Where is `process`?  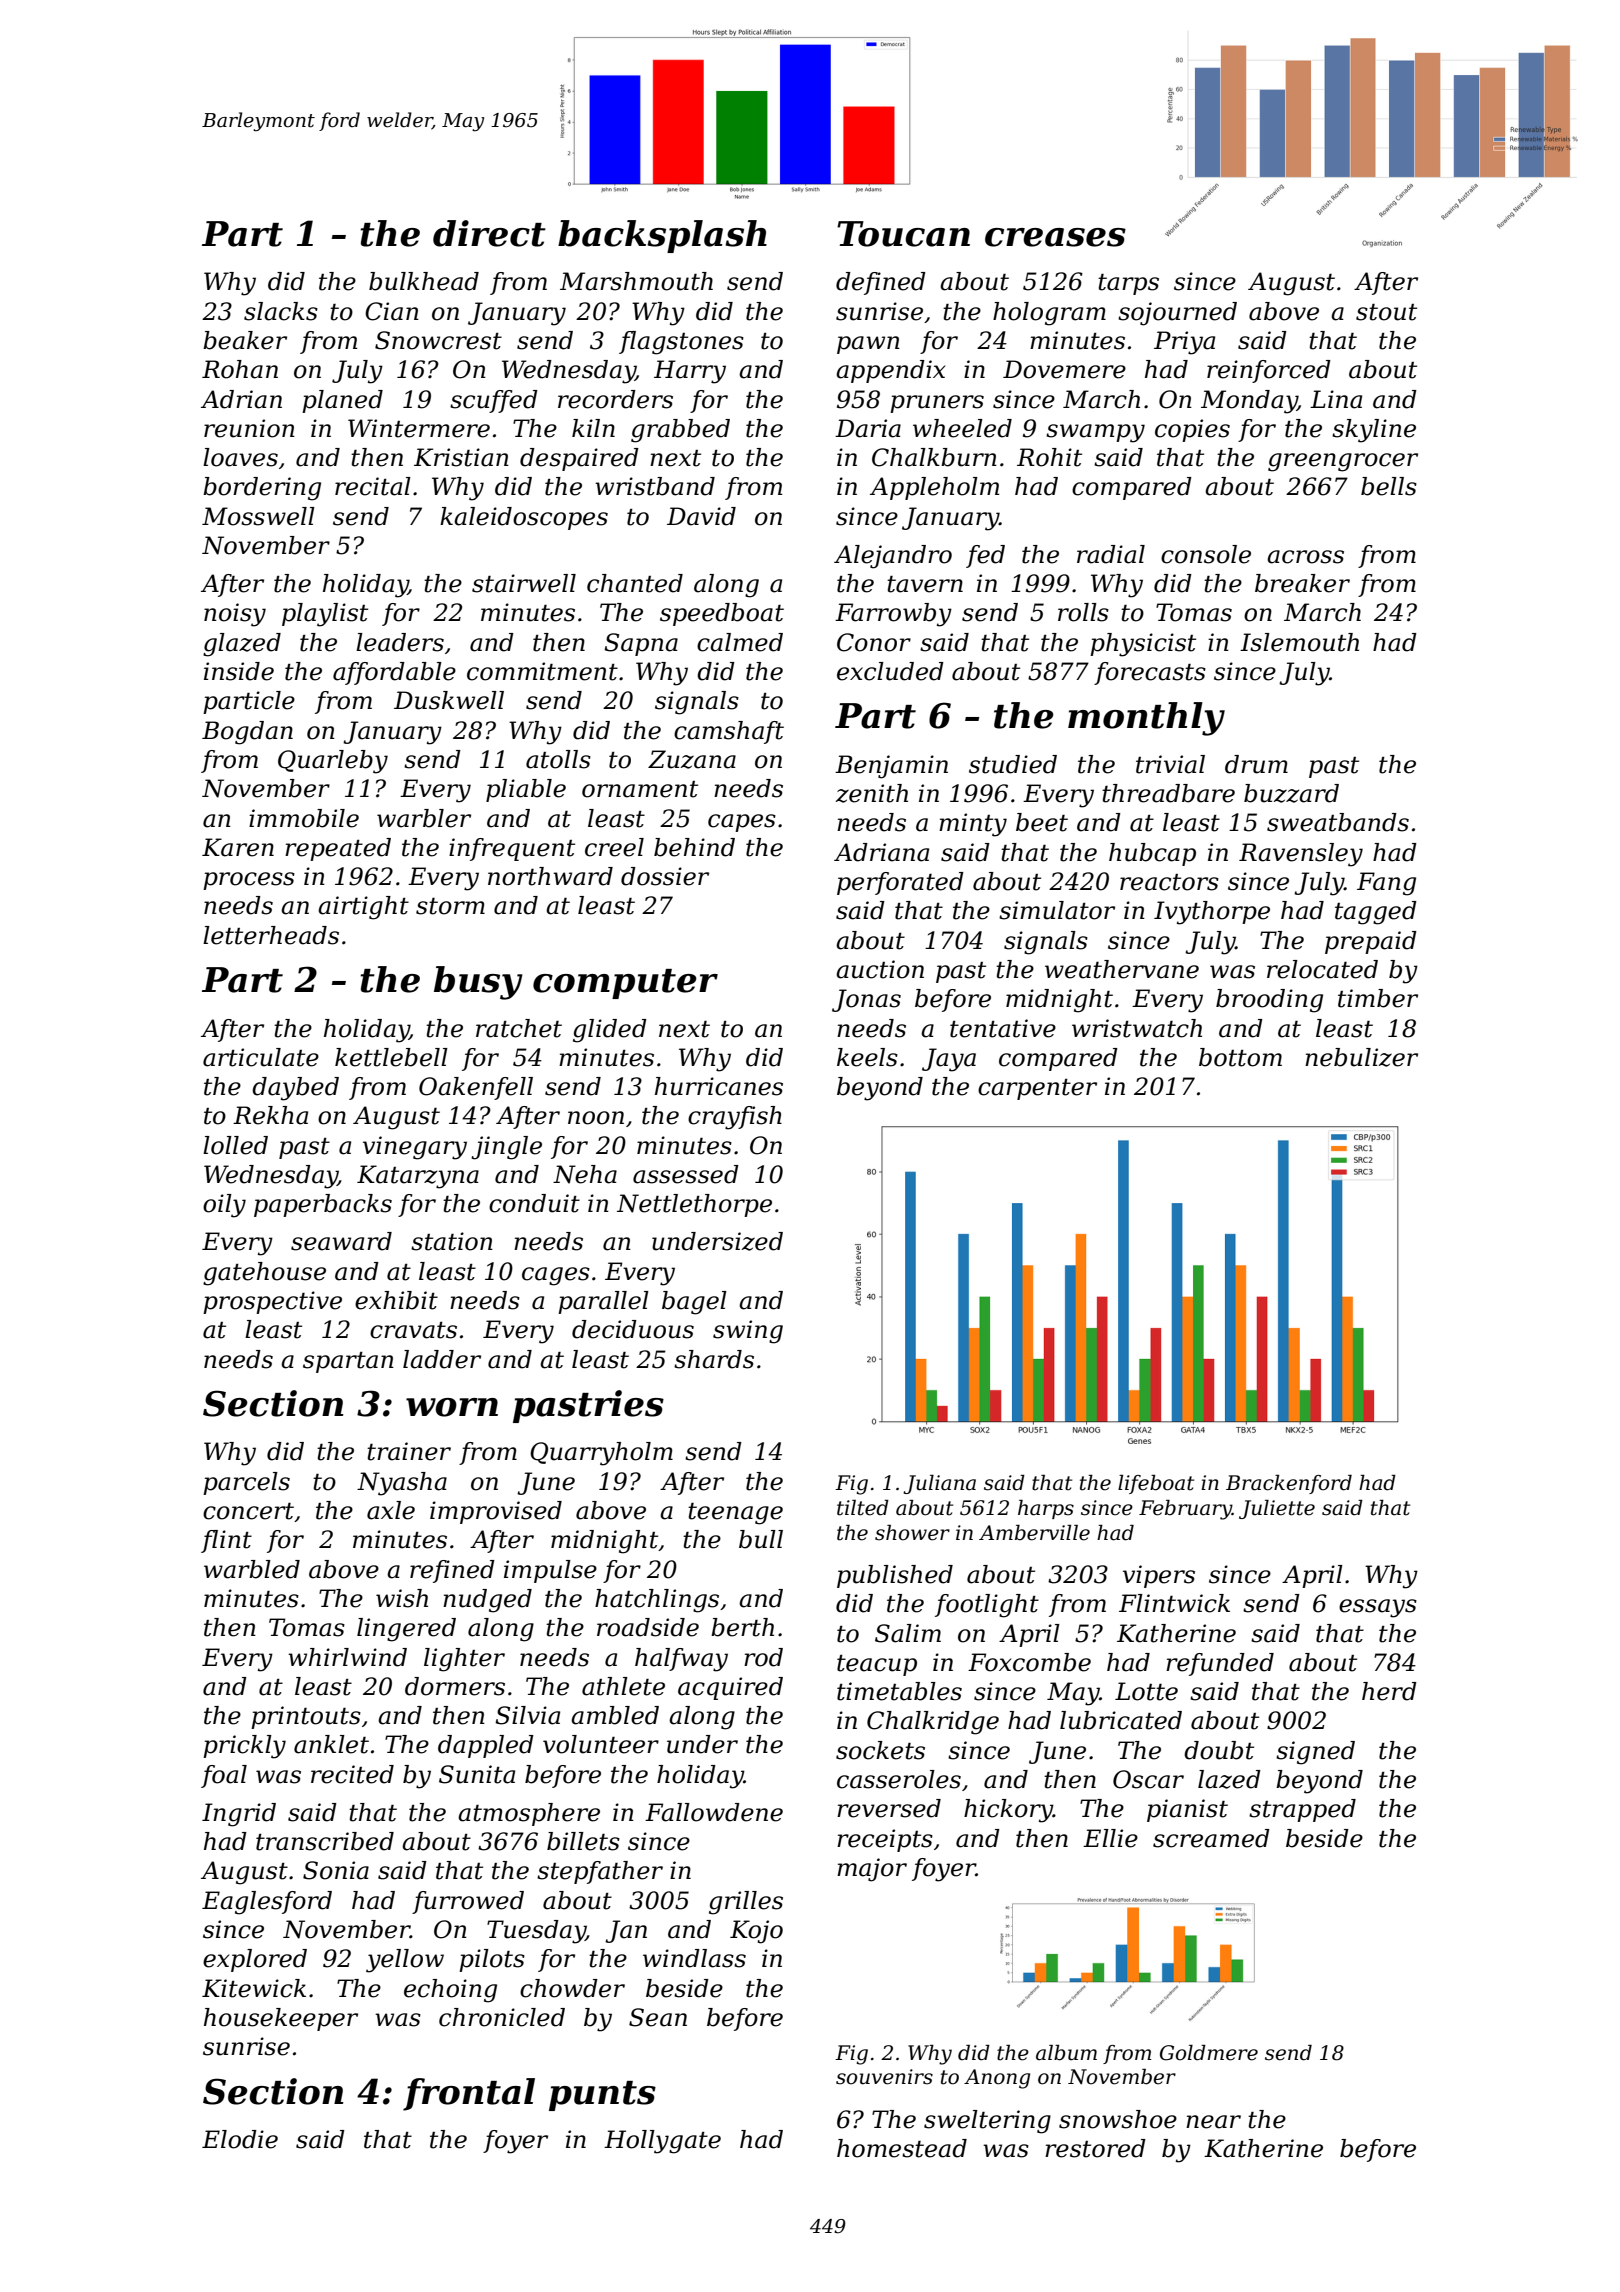 process is located at coordinates (249, 881).
